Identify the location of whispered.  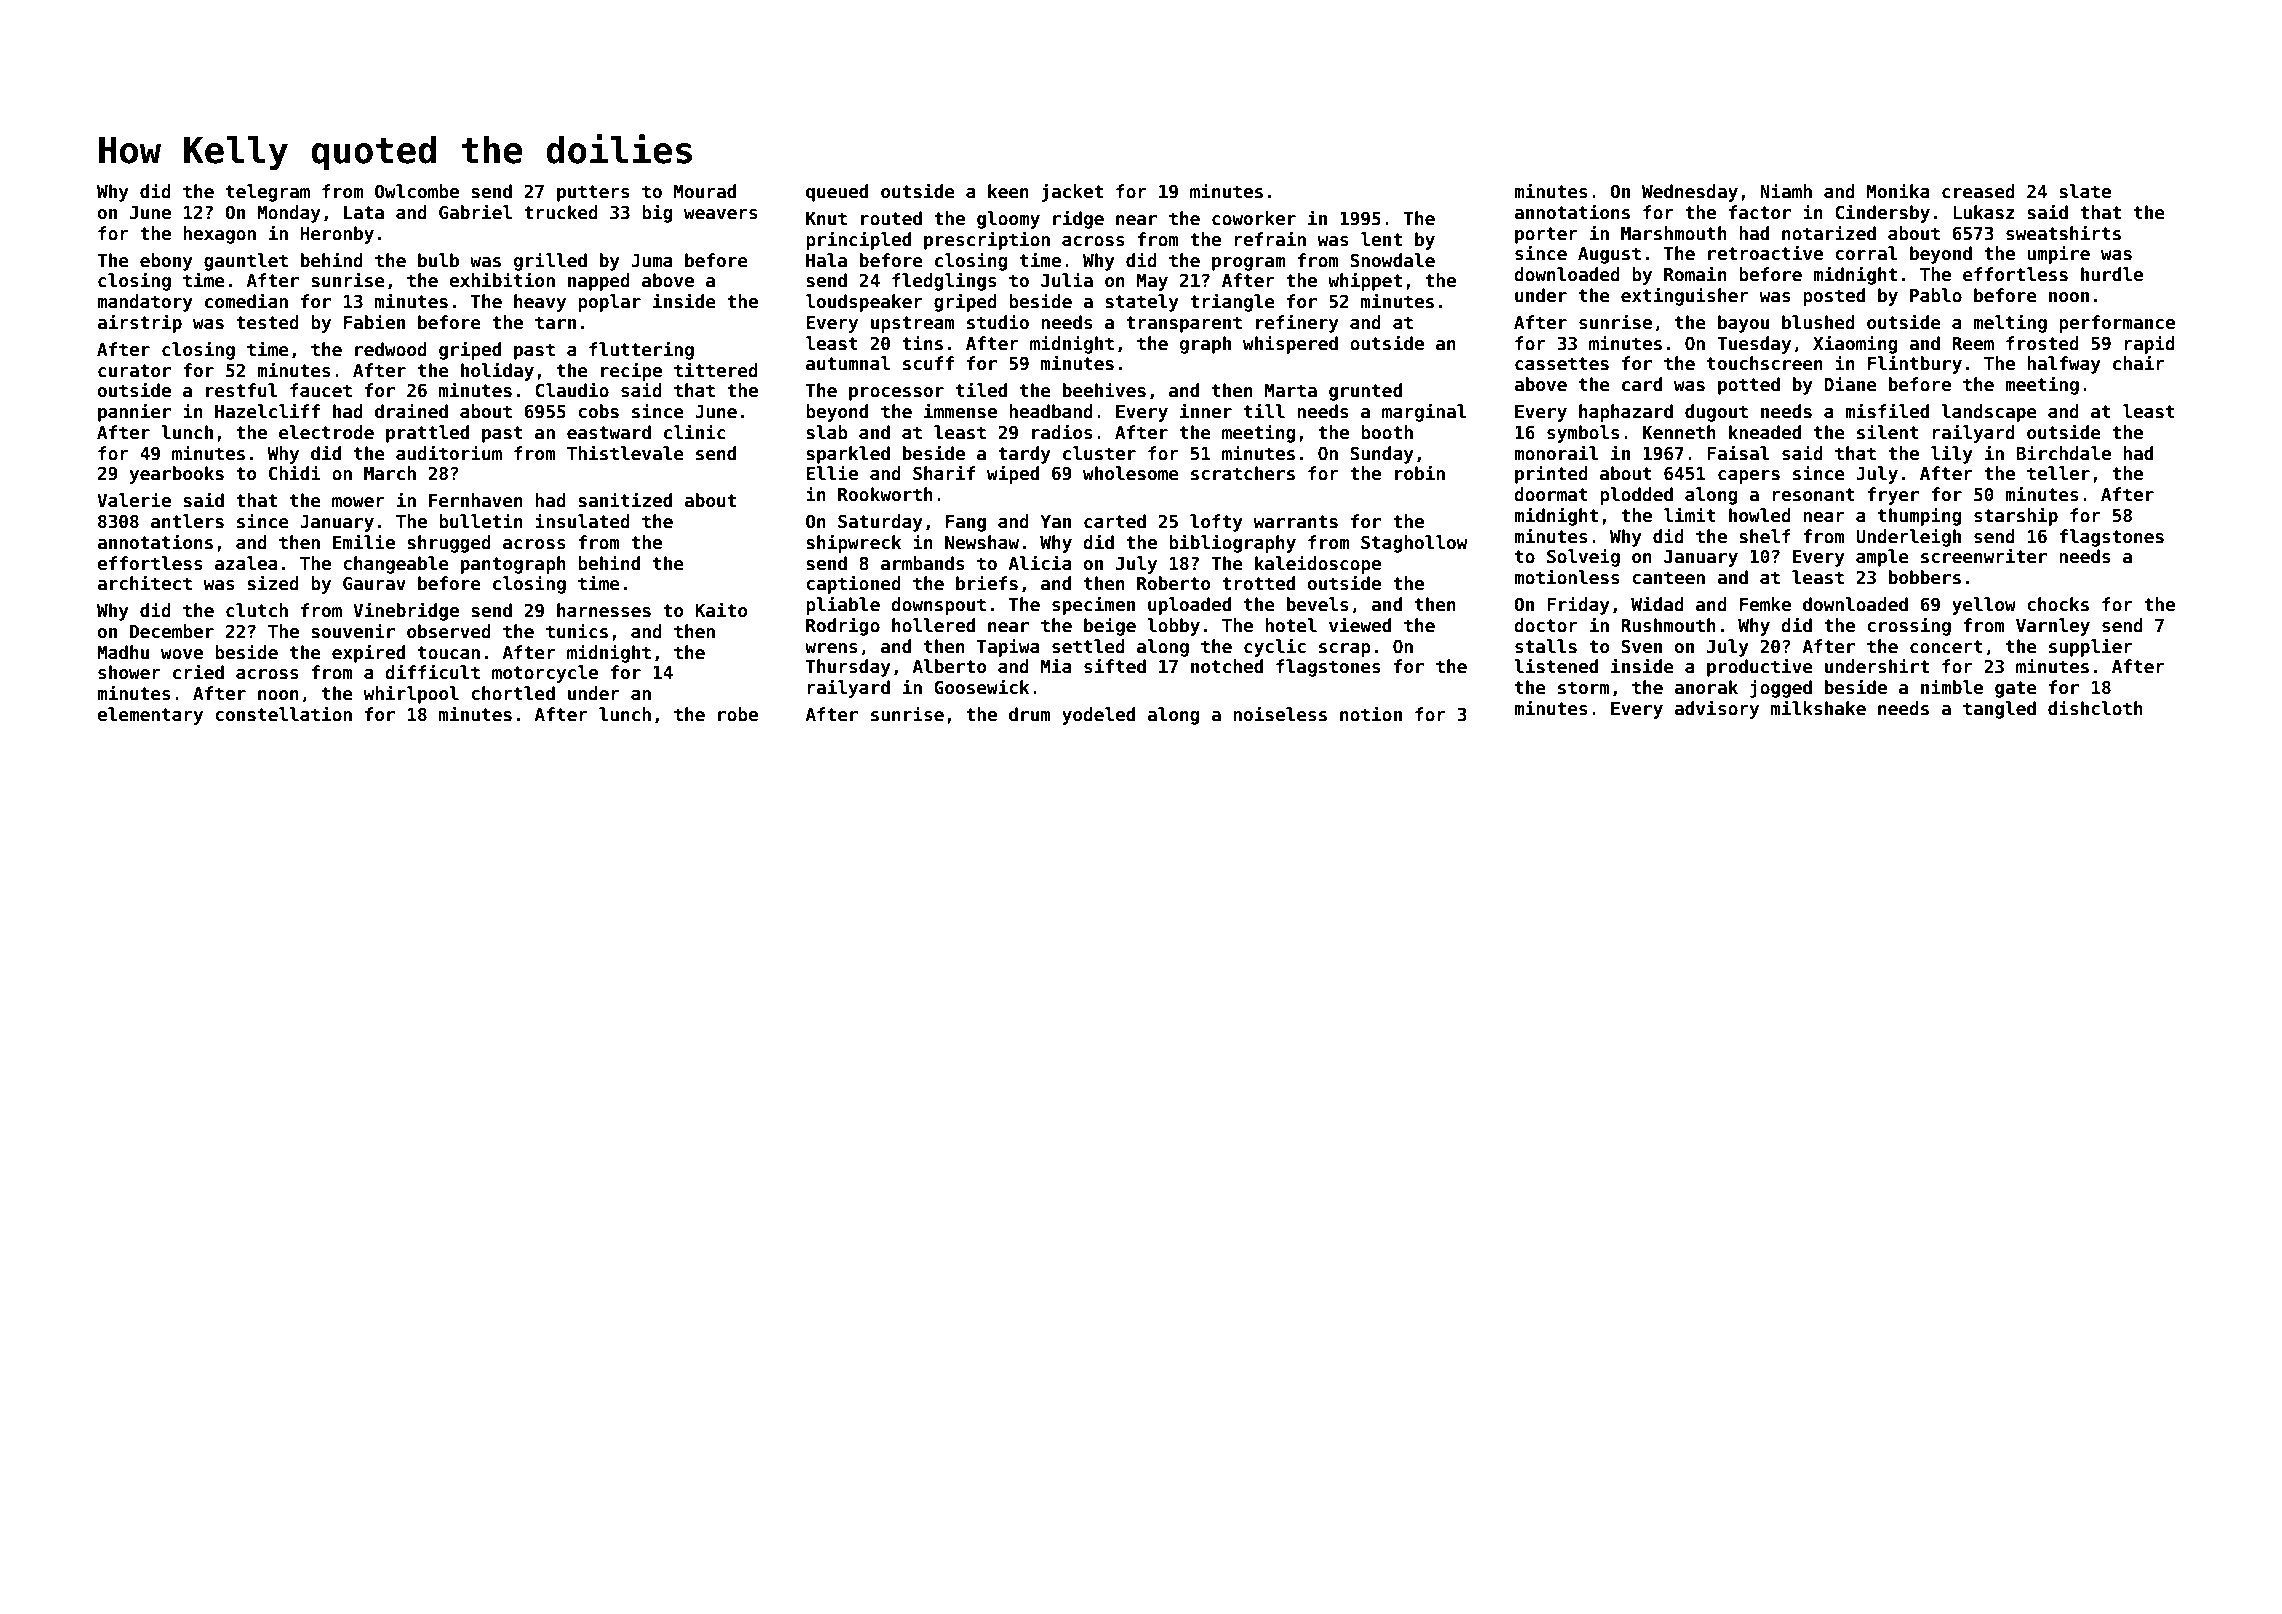
(1290, 344).
